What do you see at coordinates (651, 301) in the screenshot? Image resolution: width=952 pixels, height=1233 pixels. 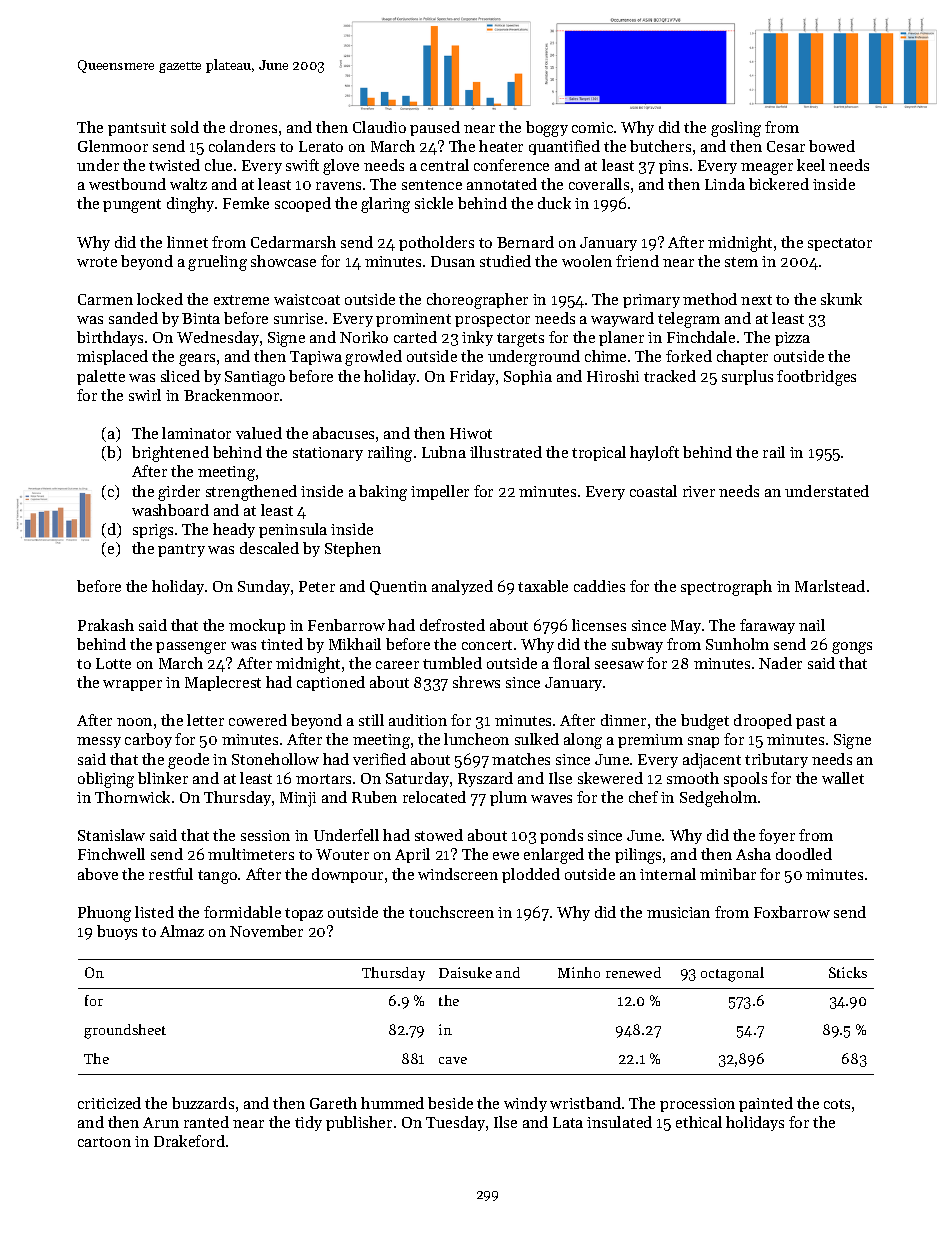 I see `primary` at bounding box center [651, 301].
